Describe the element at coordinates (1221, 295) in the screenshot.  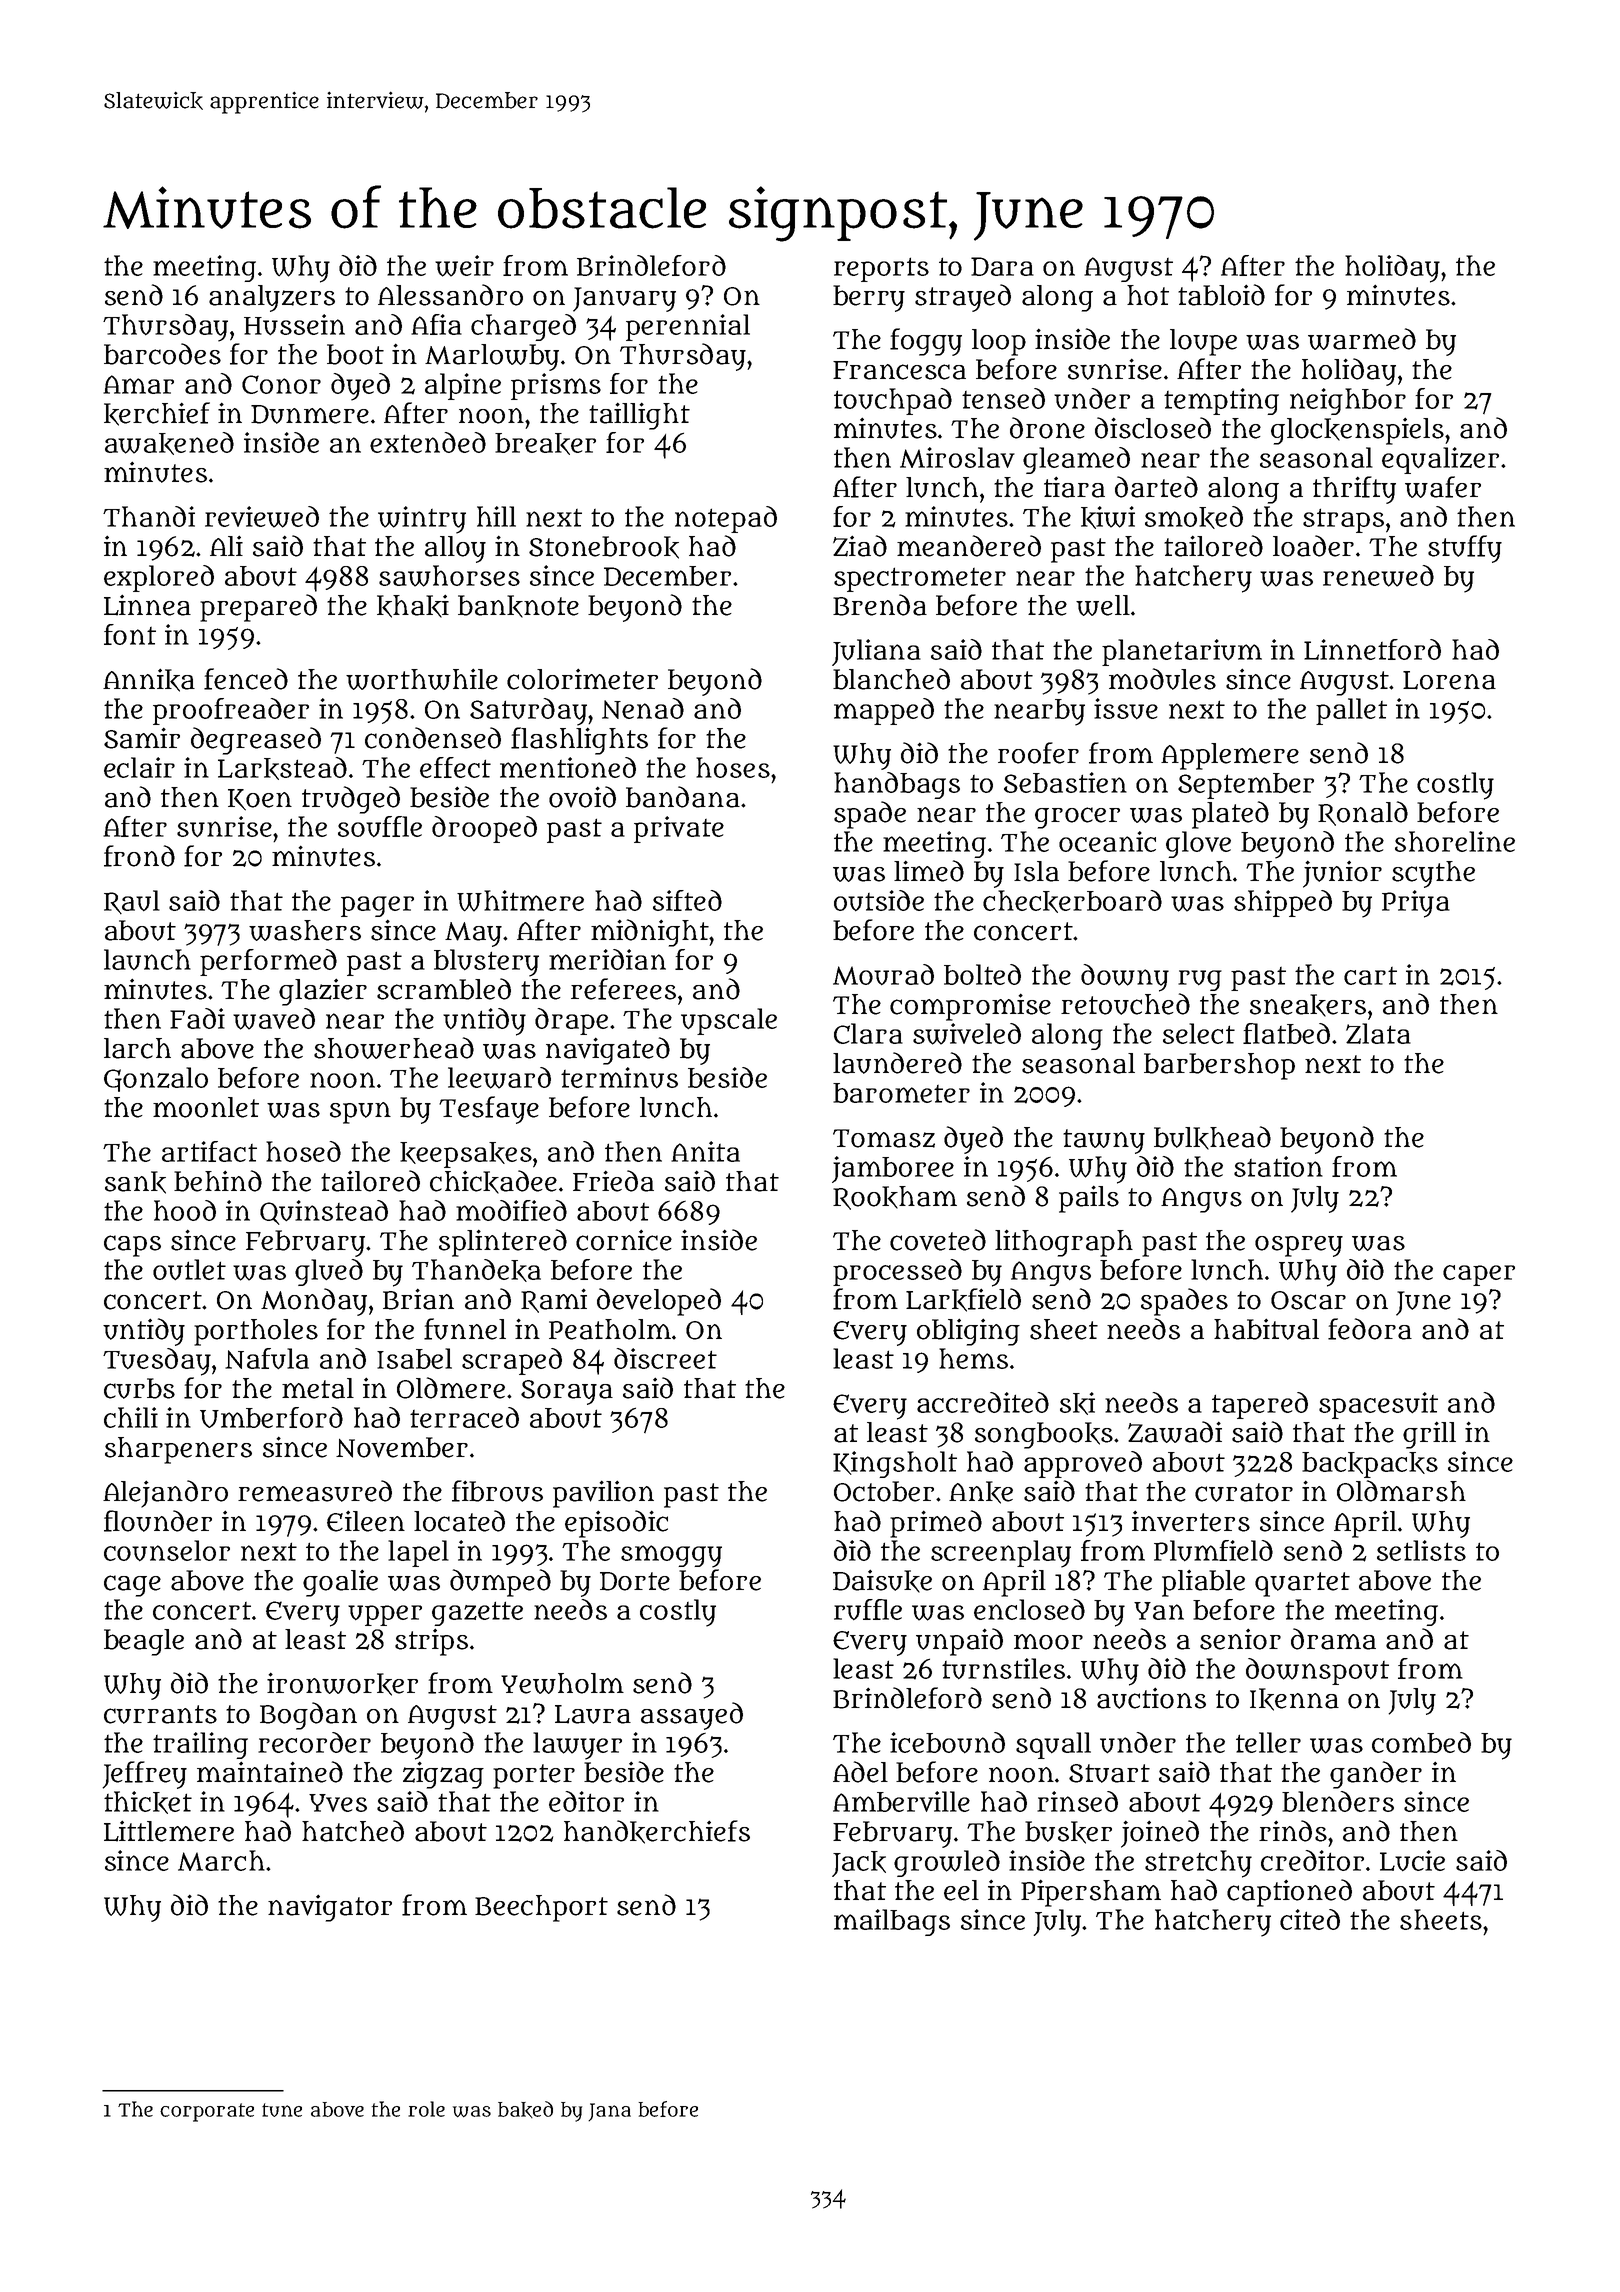
I see `tabloid` at that location.
